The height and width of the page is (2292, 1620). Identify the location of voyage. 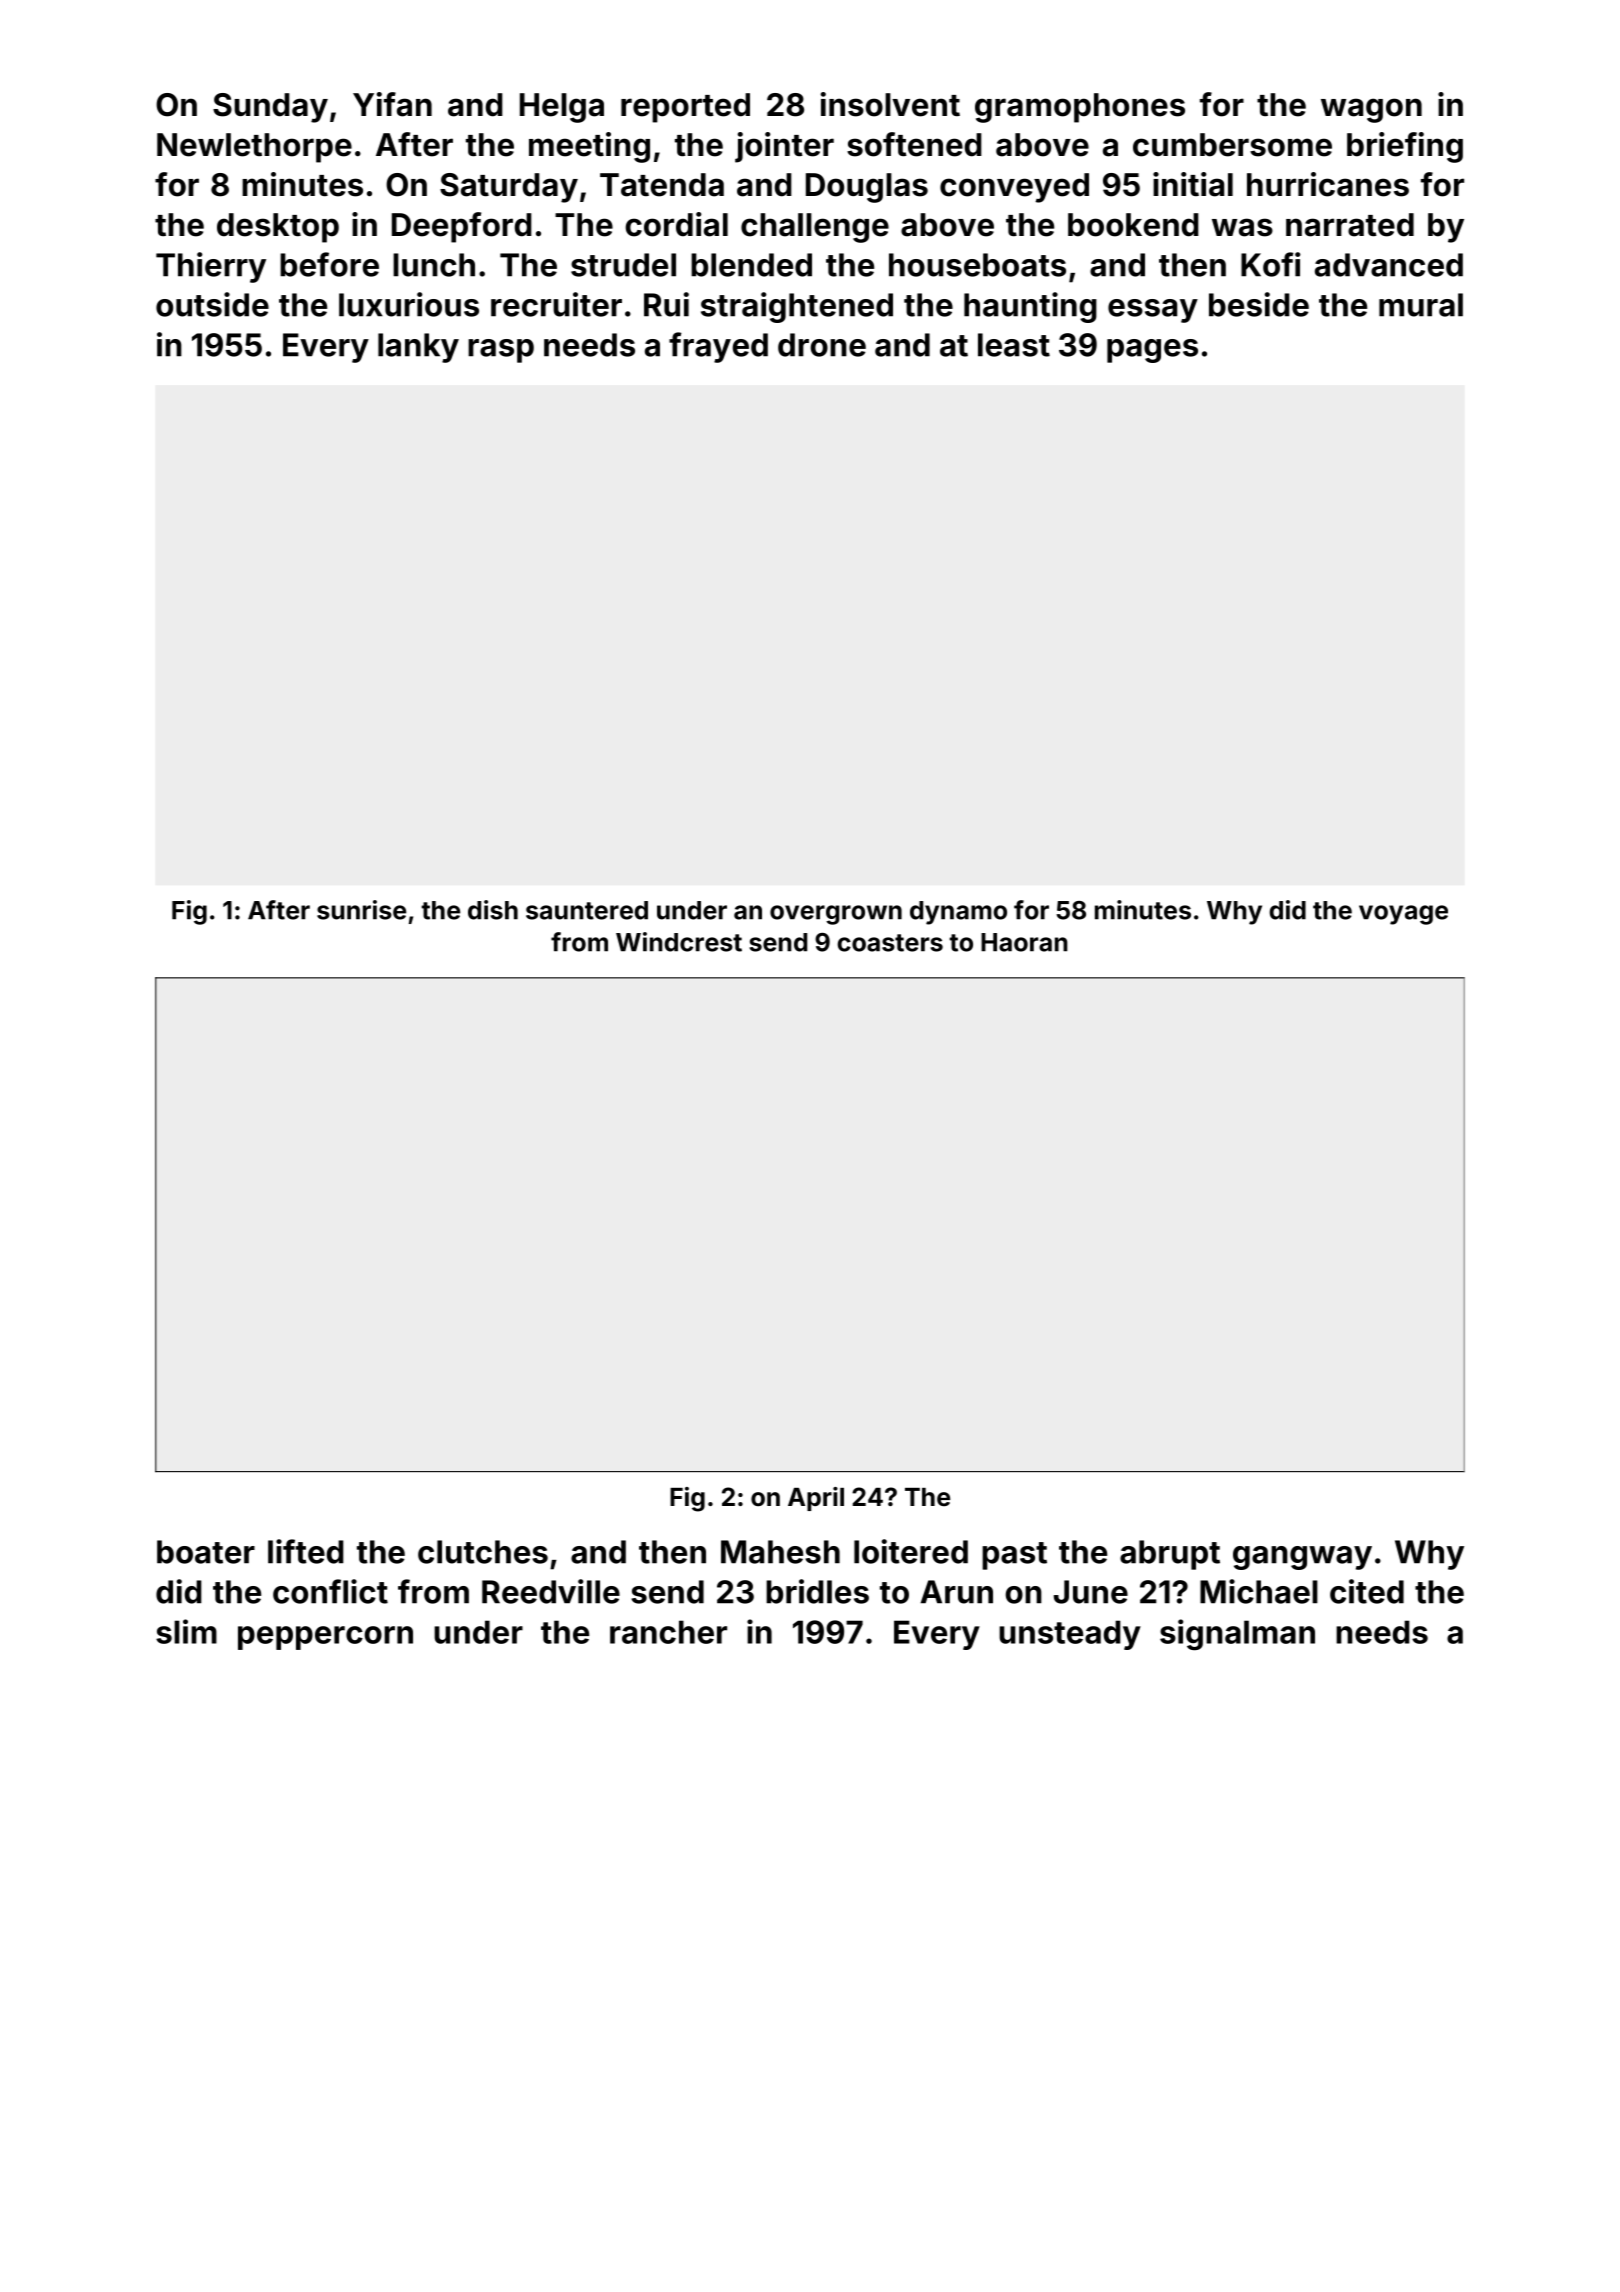
(1403, 915).
